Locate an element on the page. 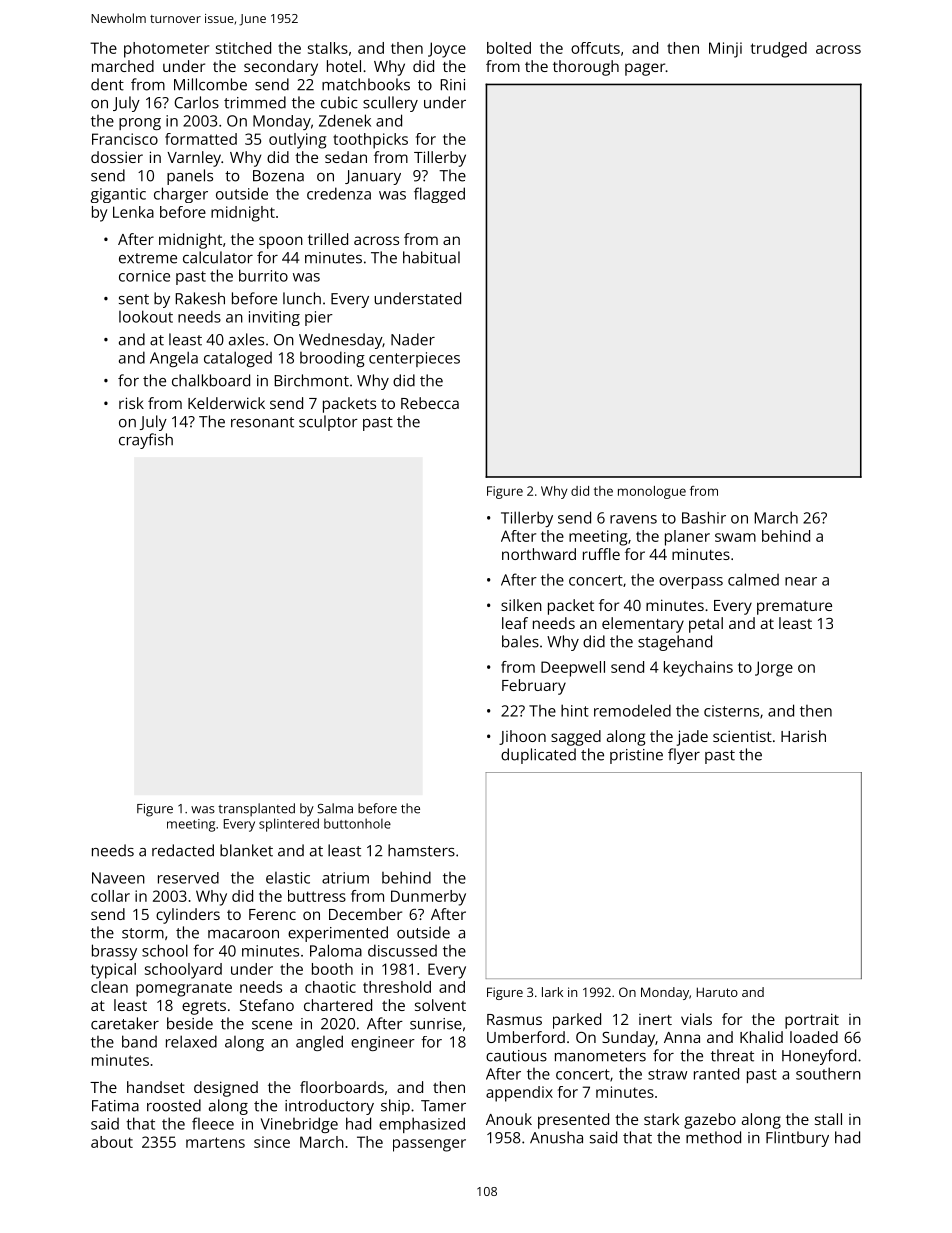 The image size is (952, 1233). dossier is located at coordinates (117, 157).
